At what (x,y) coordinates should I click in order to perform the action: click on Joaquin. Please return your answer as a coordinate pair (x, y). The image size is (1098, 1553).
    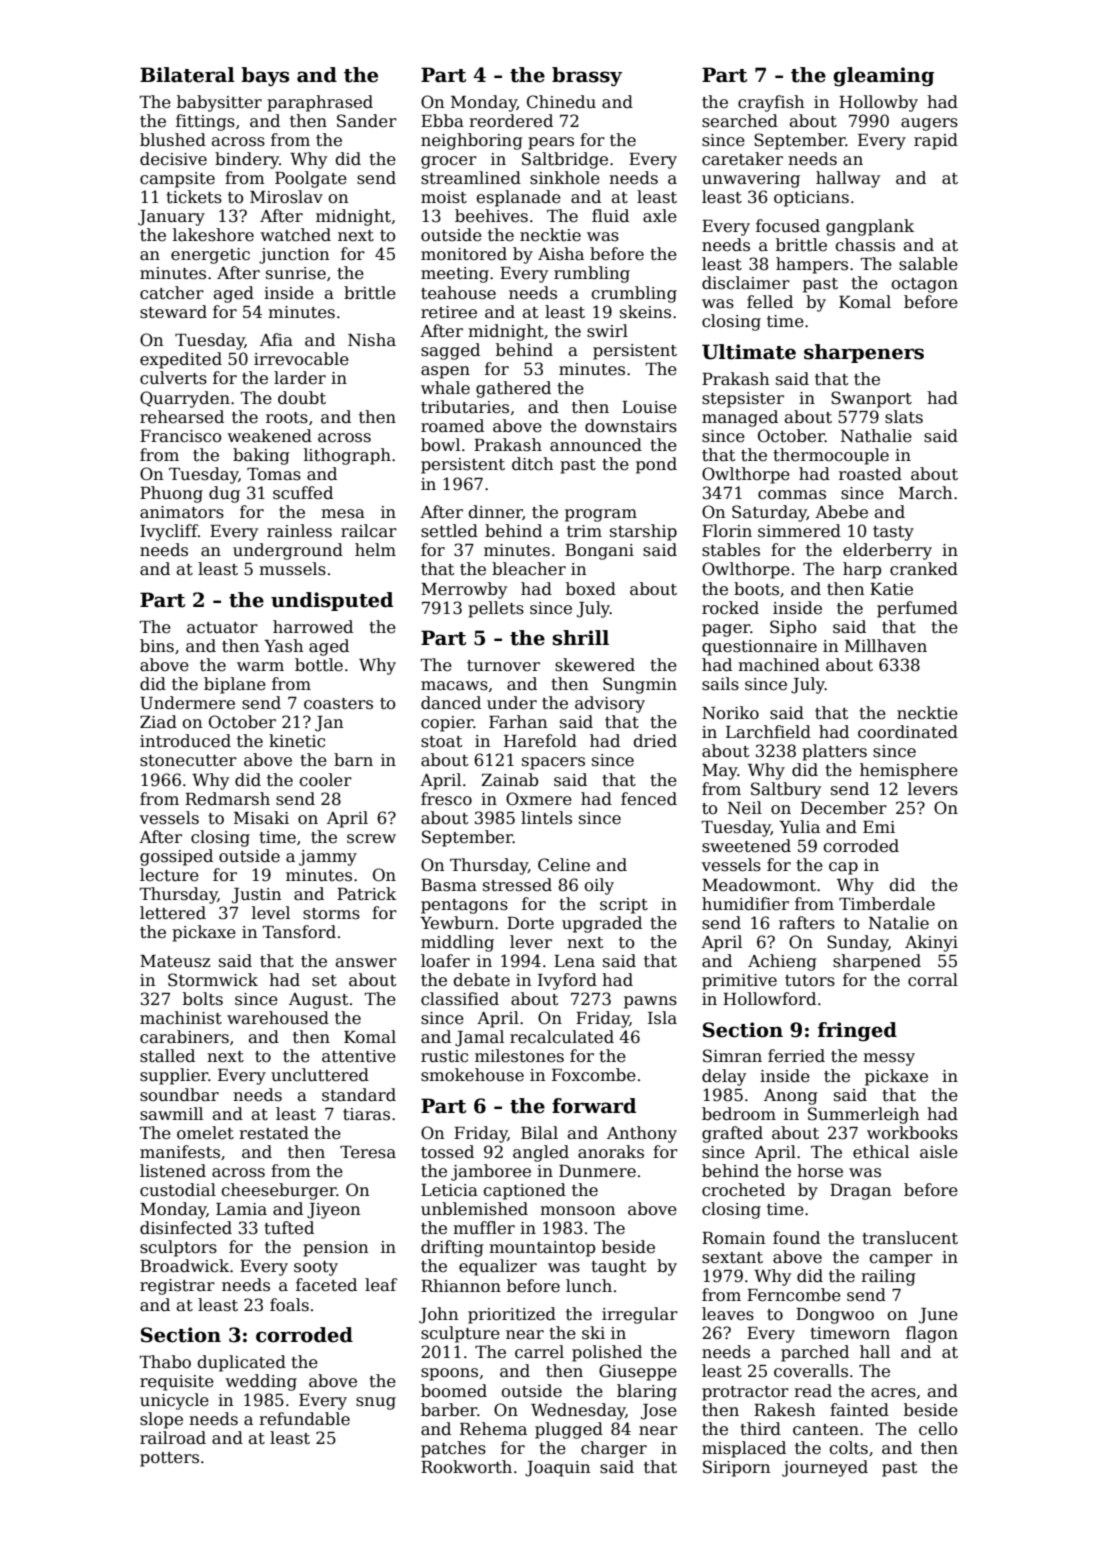
    Looking at the image, I should click on (557, 1469).
